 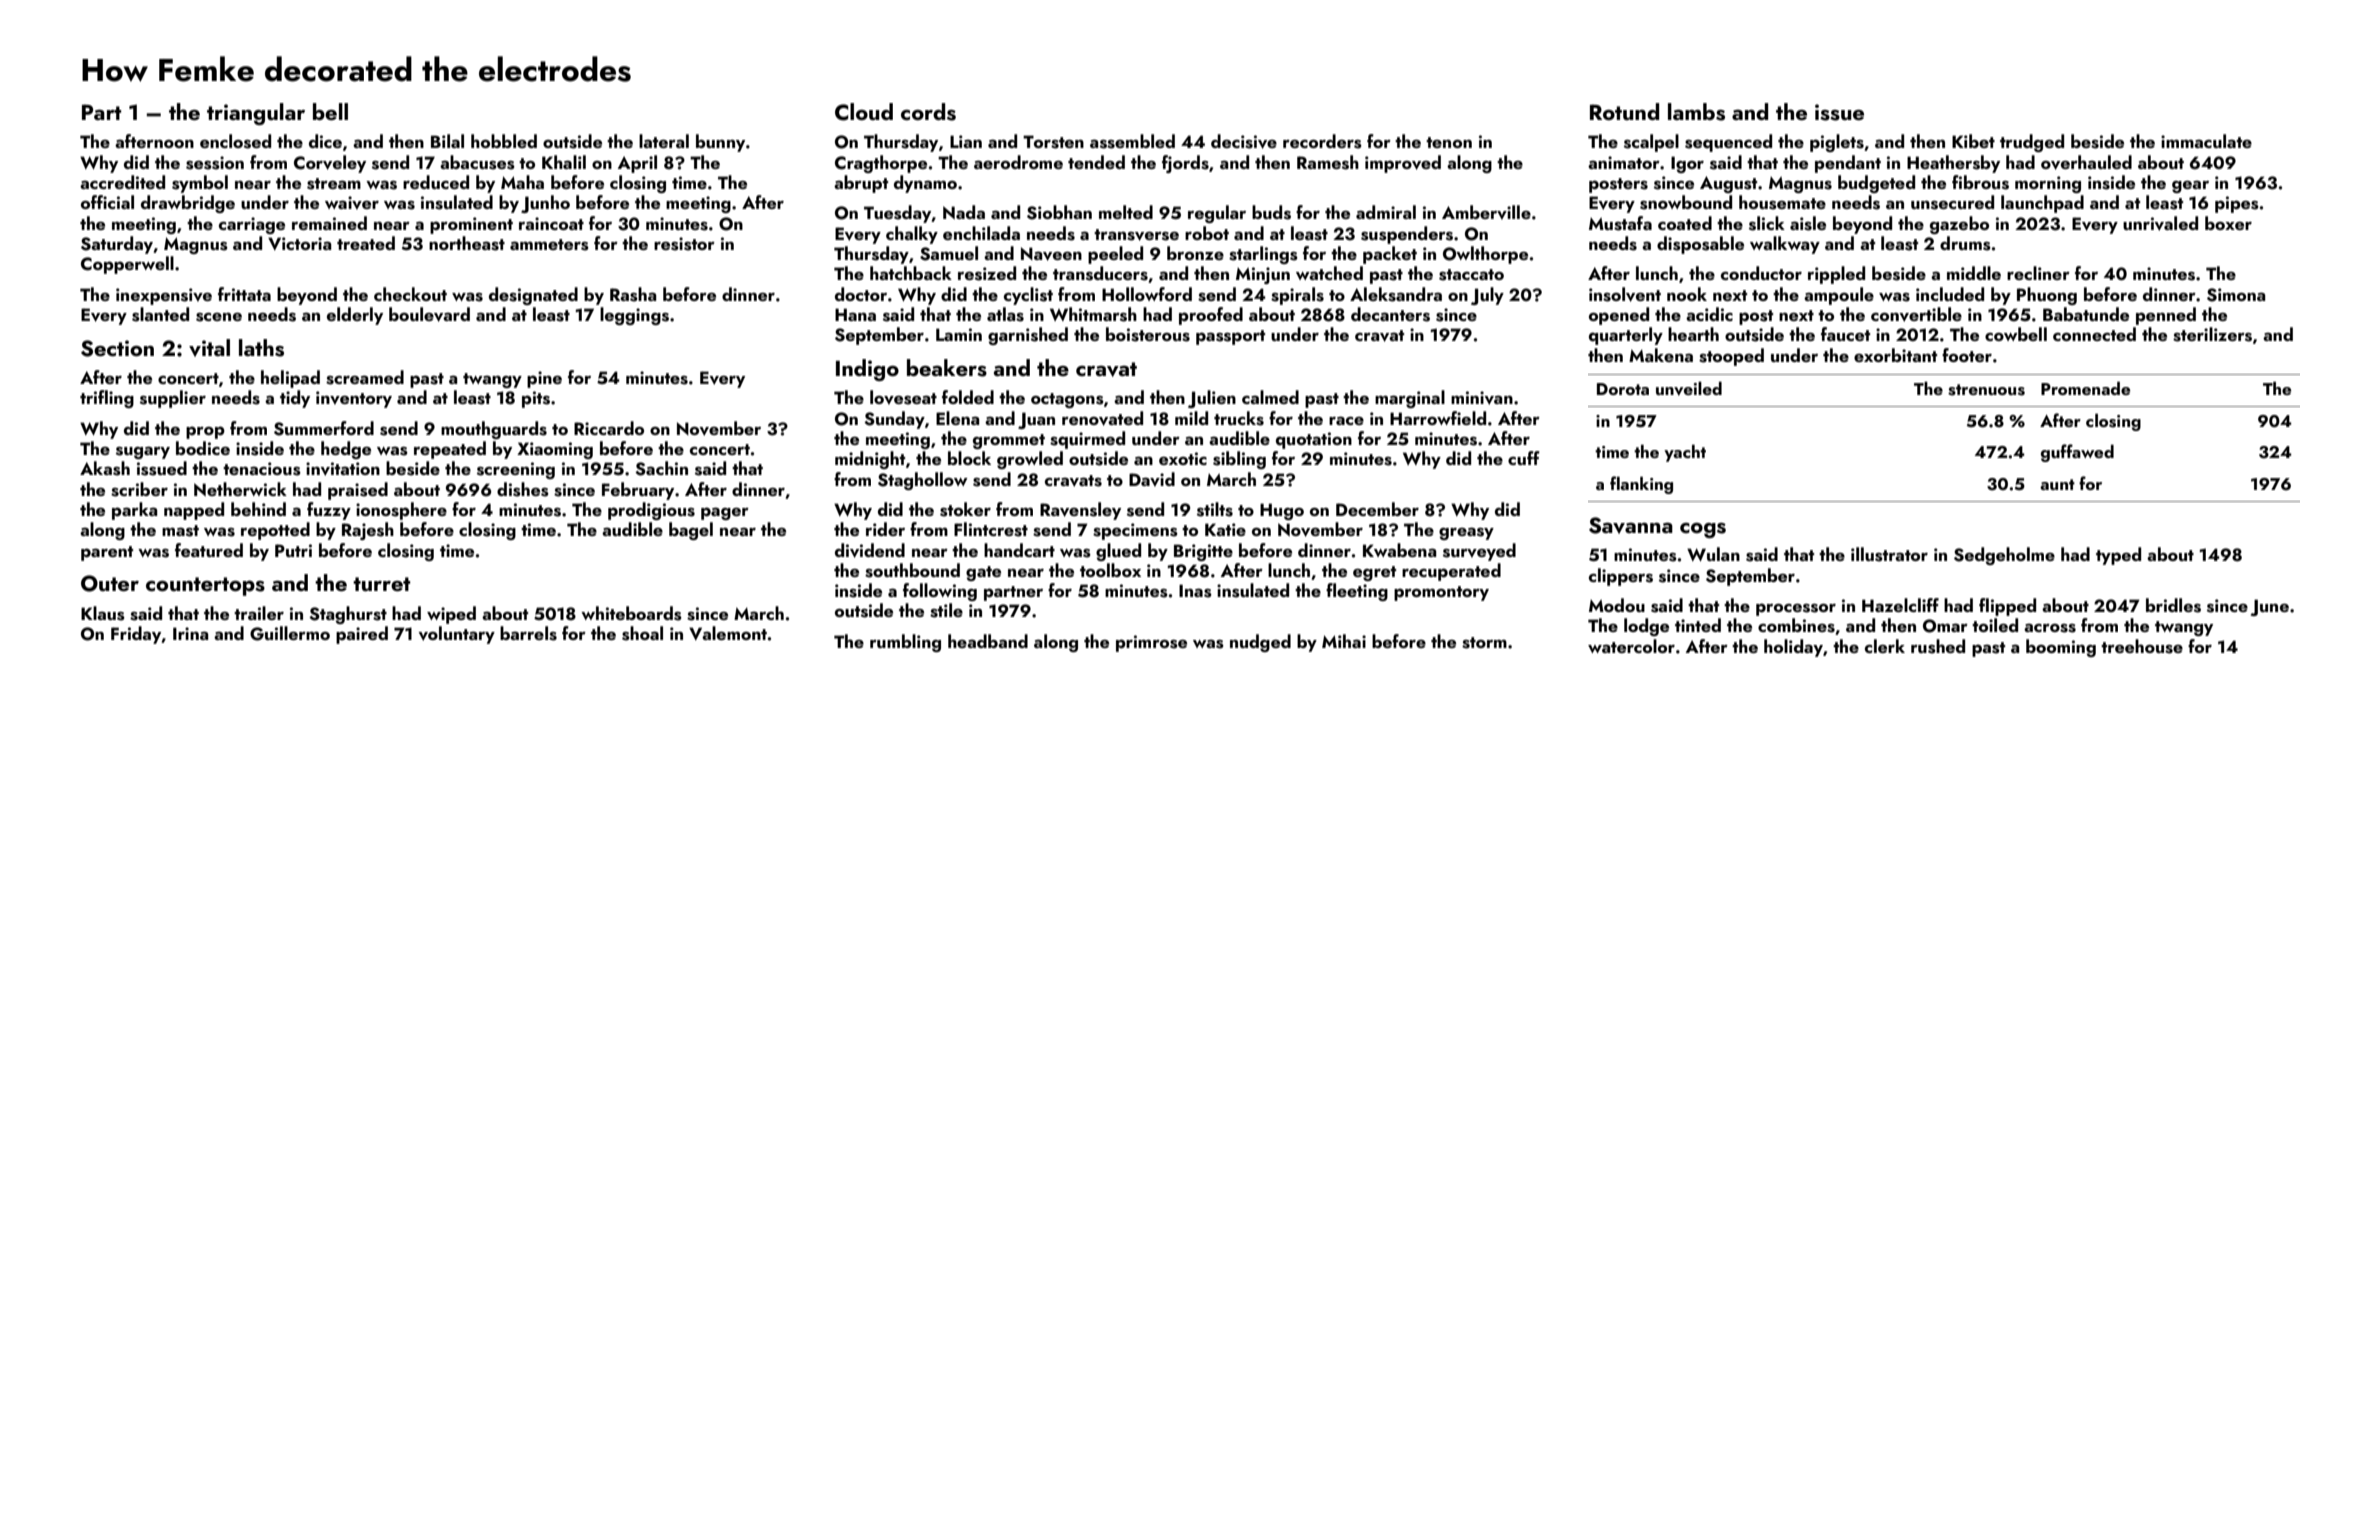 What do you see at coordinates (1244, 141) in the image?
I see `decisive` at bounding box center [1244, 141].
